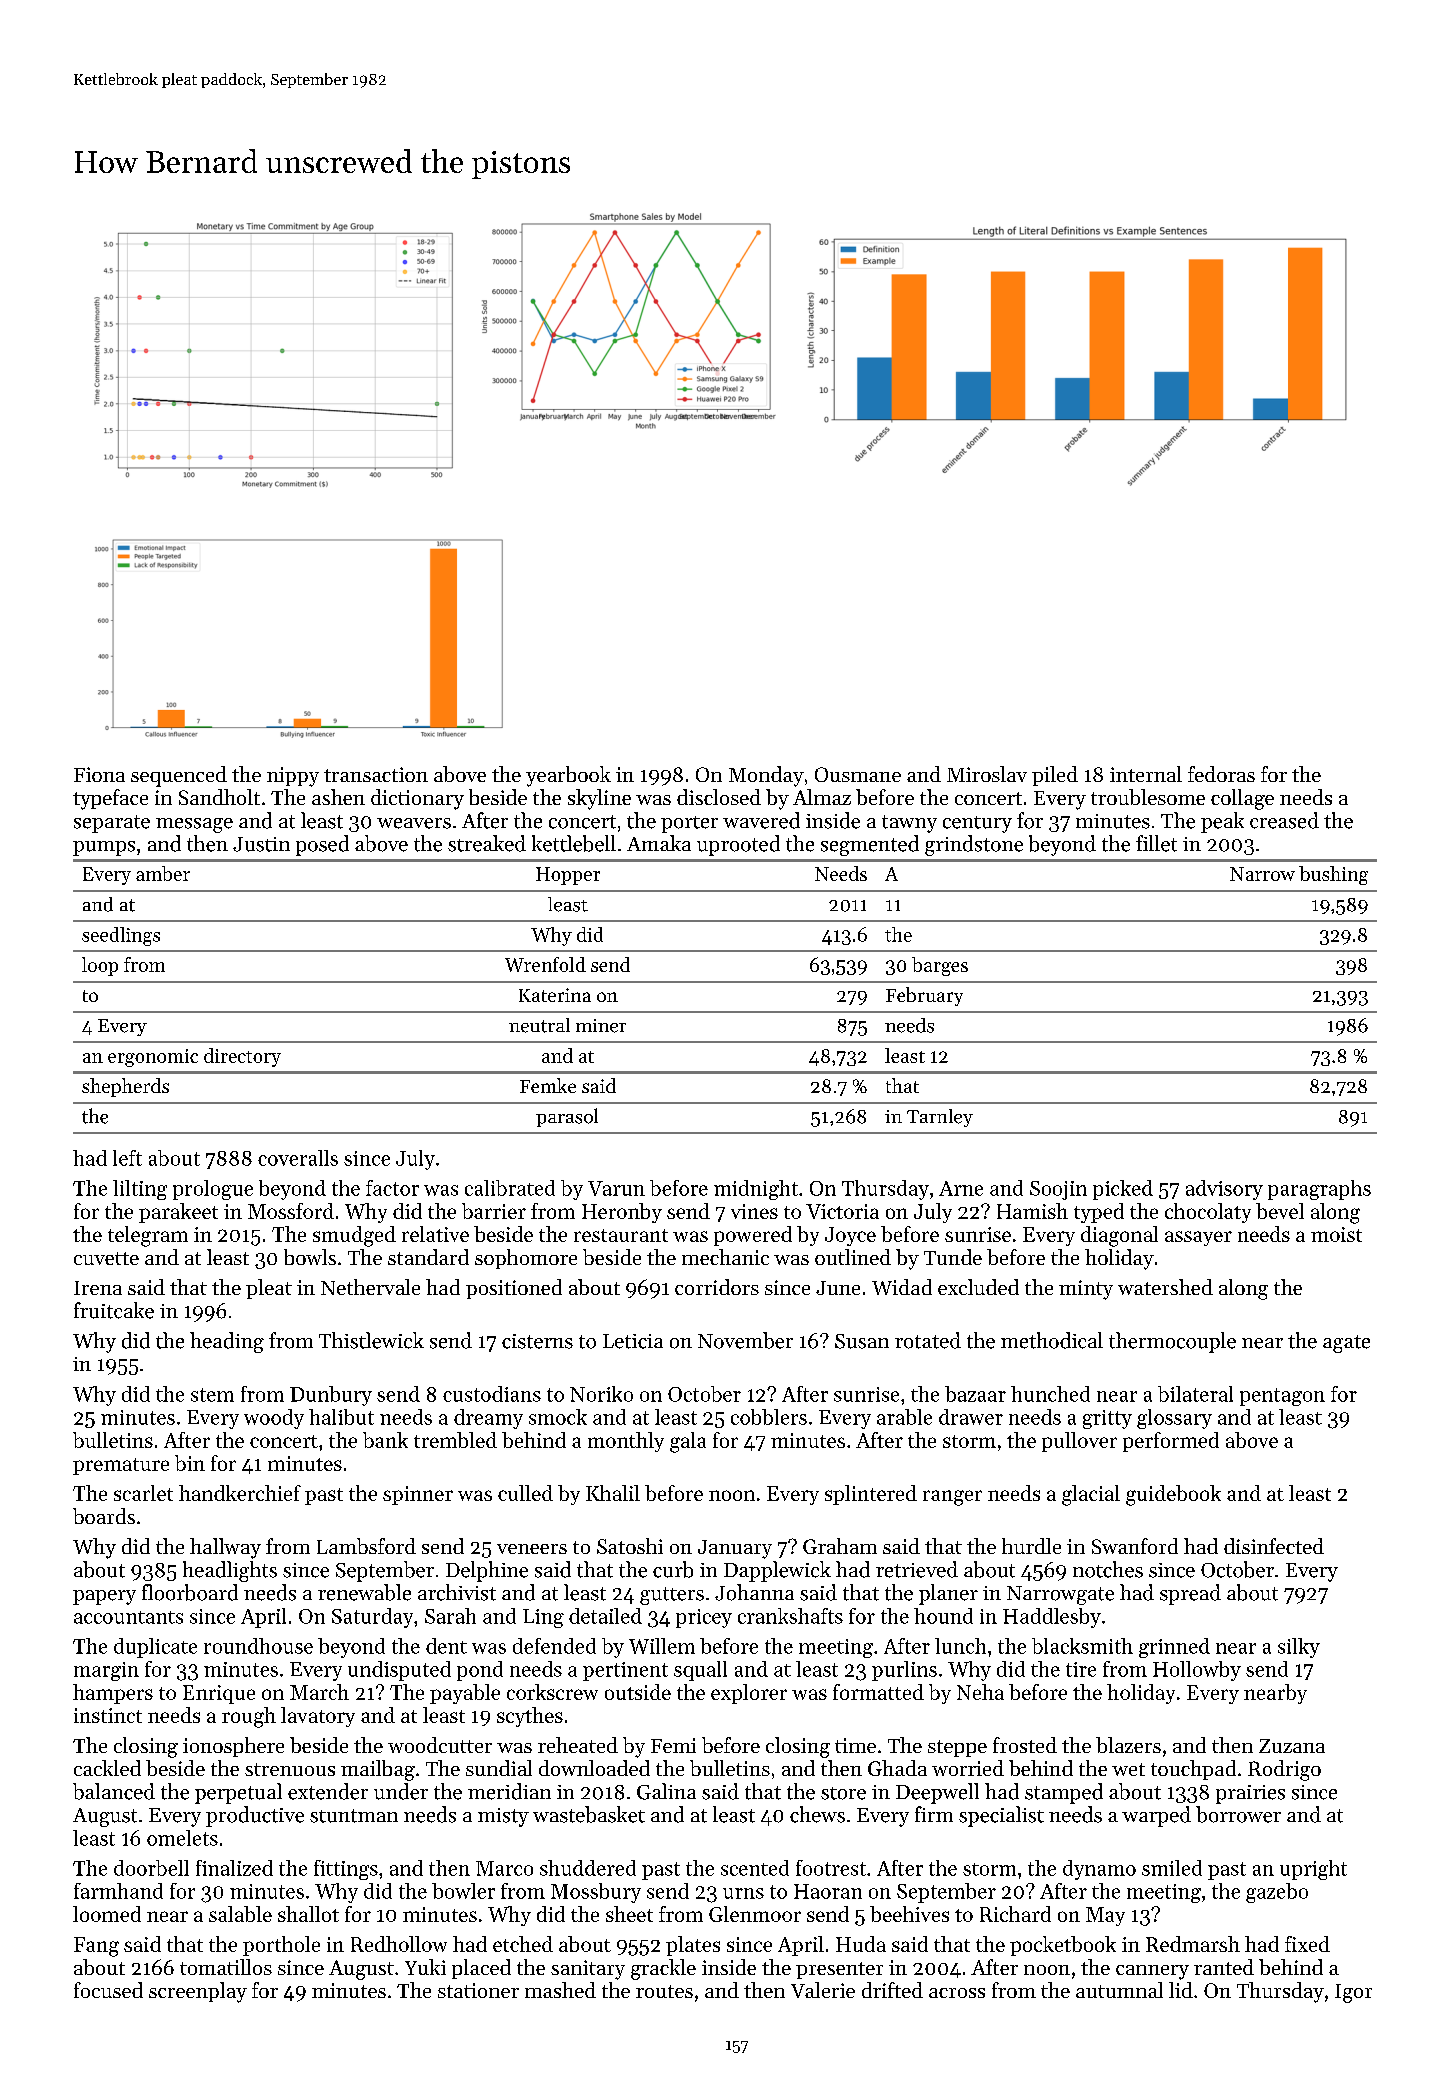 The height and width of the page is (2100, 1450). Describe the element at coordinates (1333, 875) in the page. I see `bushing` at that location.
